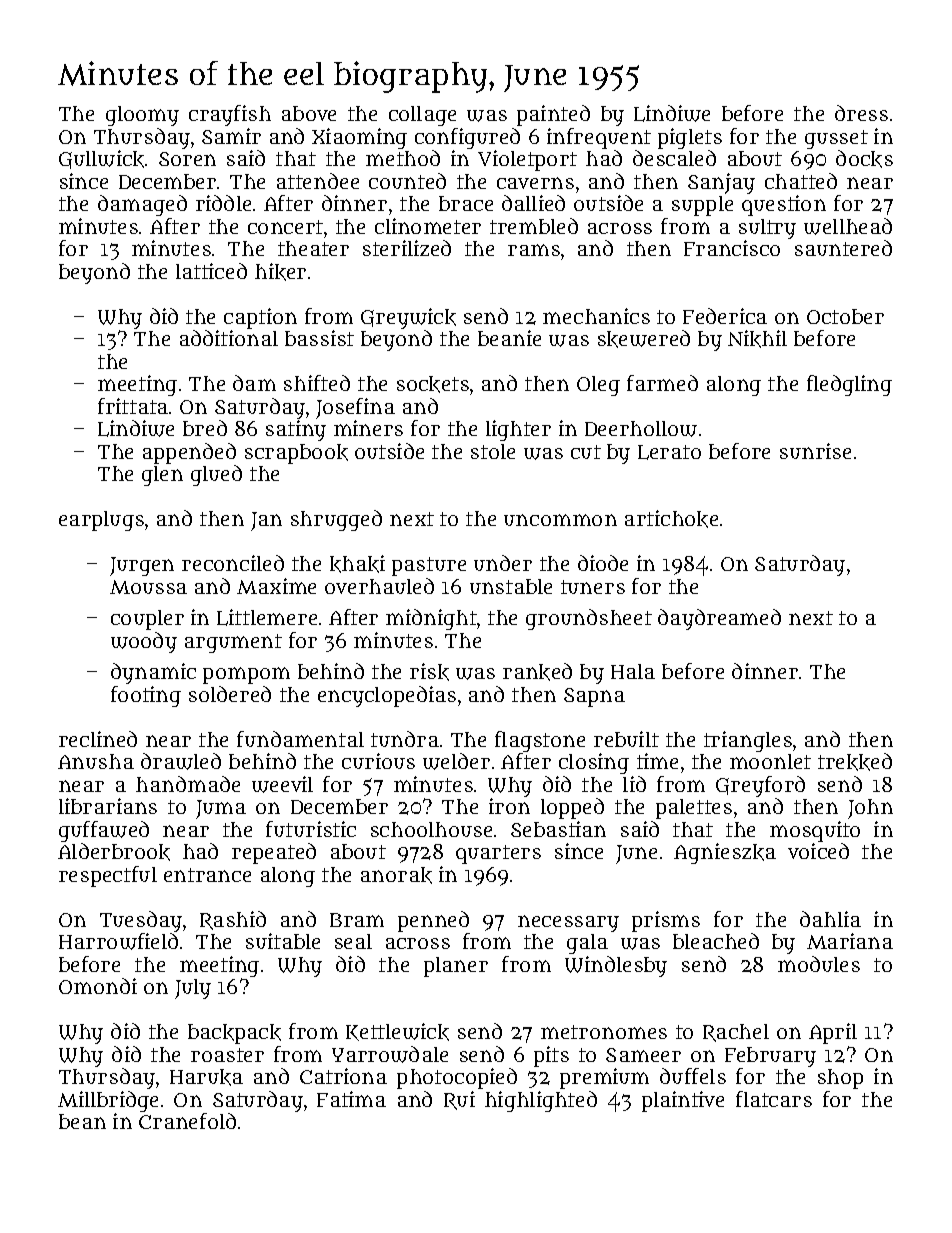 The width and height of the page is (952, 1233). I want to click on October, so click(845, 316).
